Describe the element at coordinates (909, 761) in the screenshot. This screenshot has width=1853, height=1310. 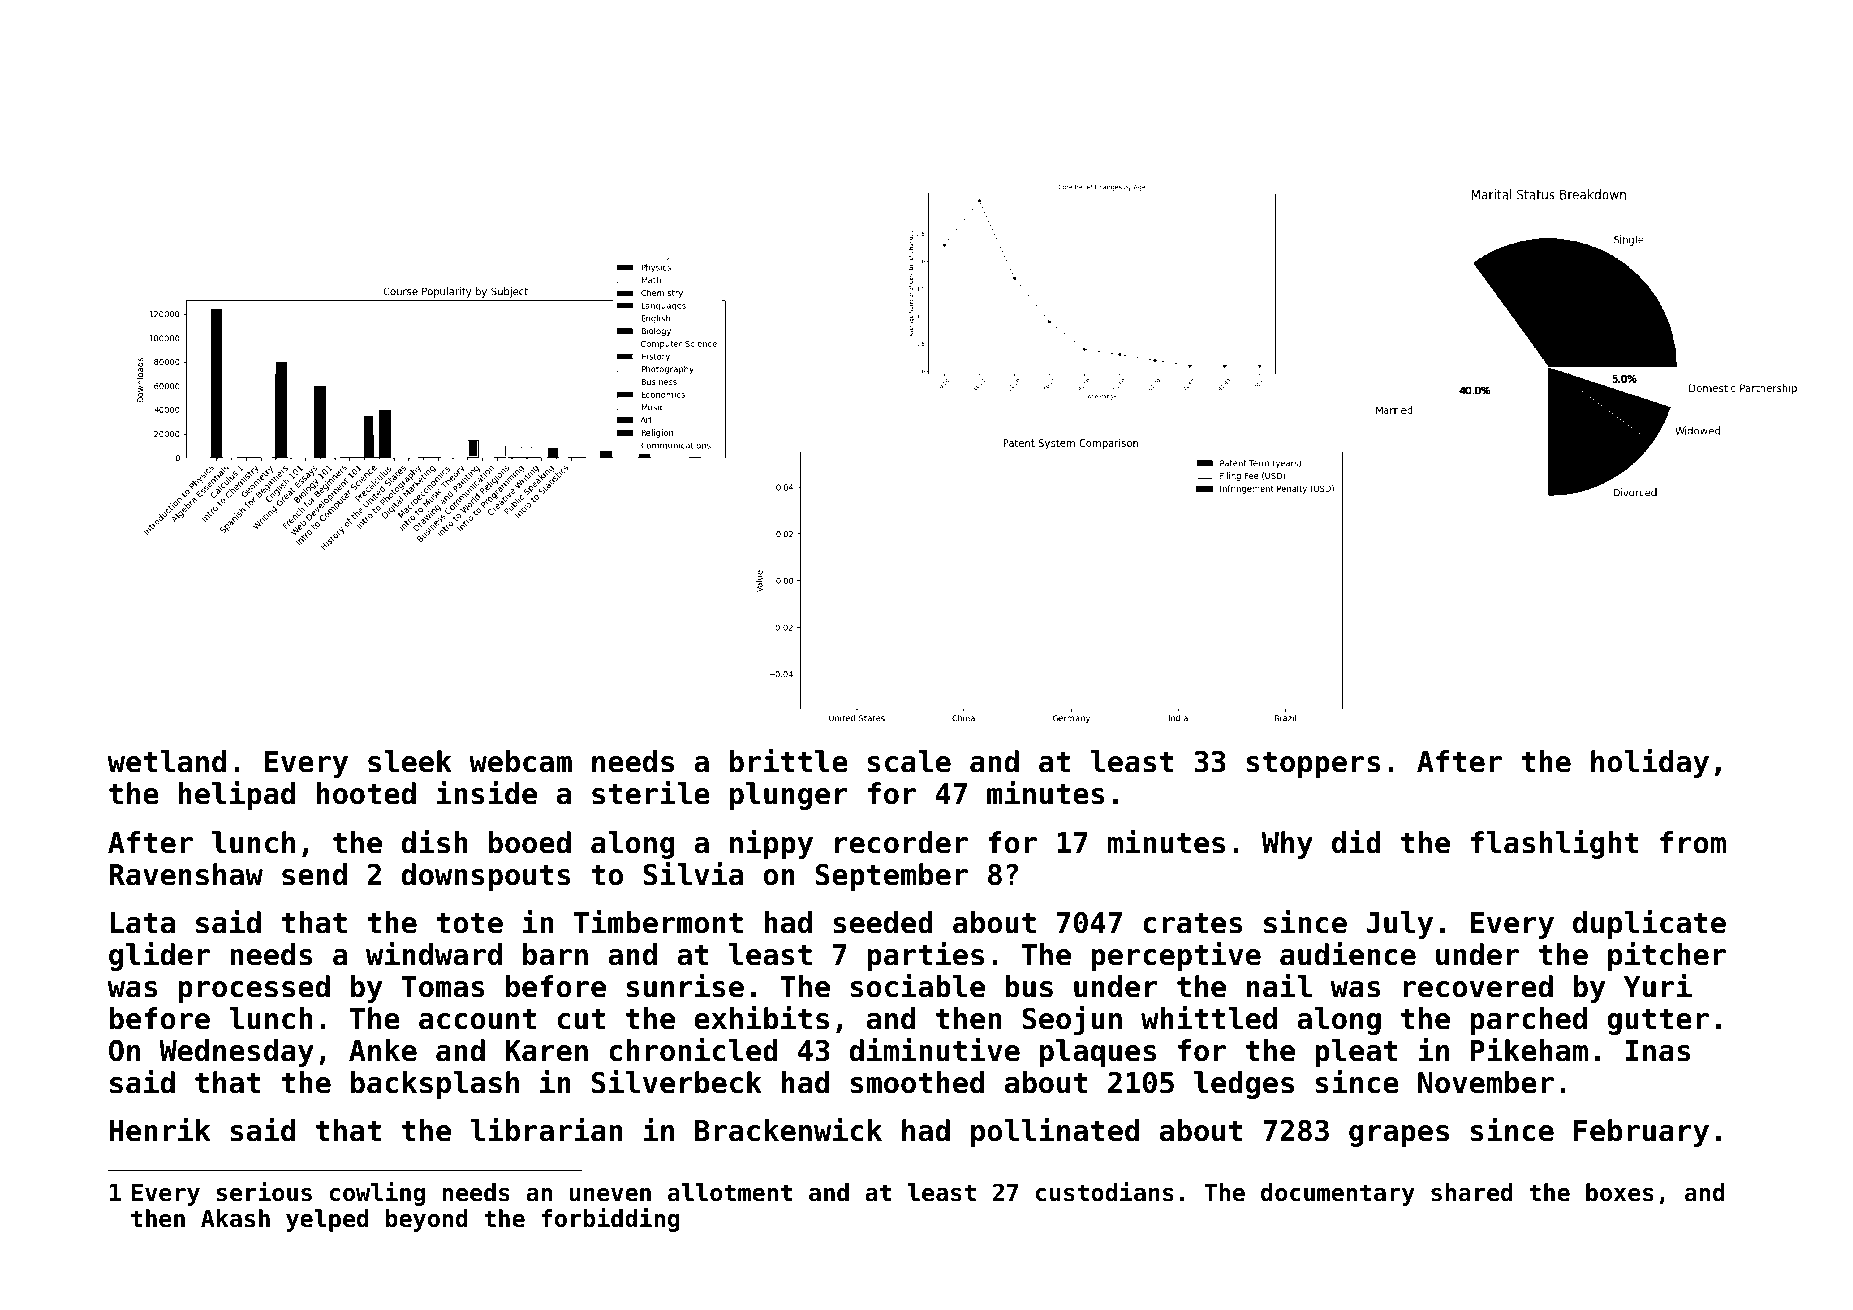
I see `scale` at that location.
